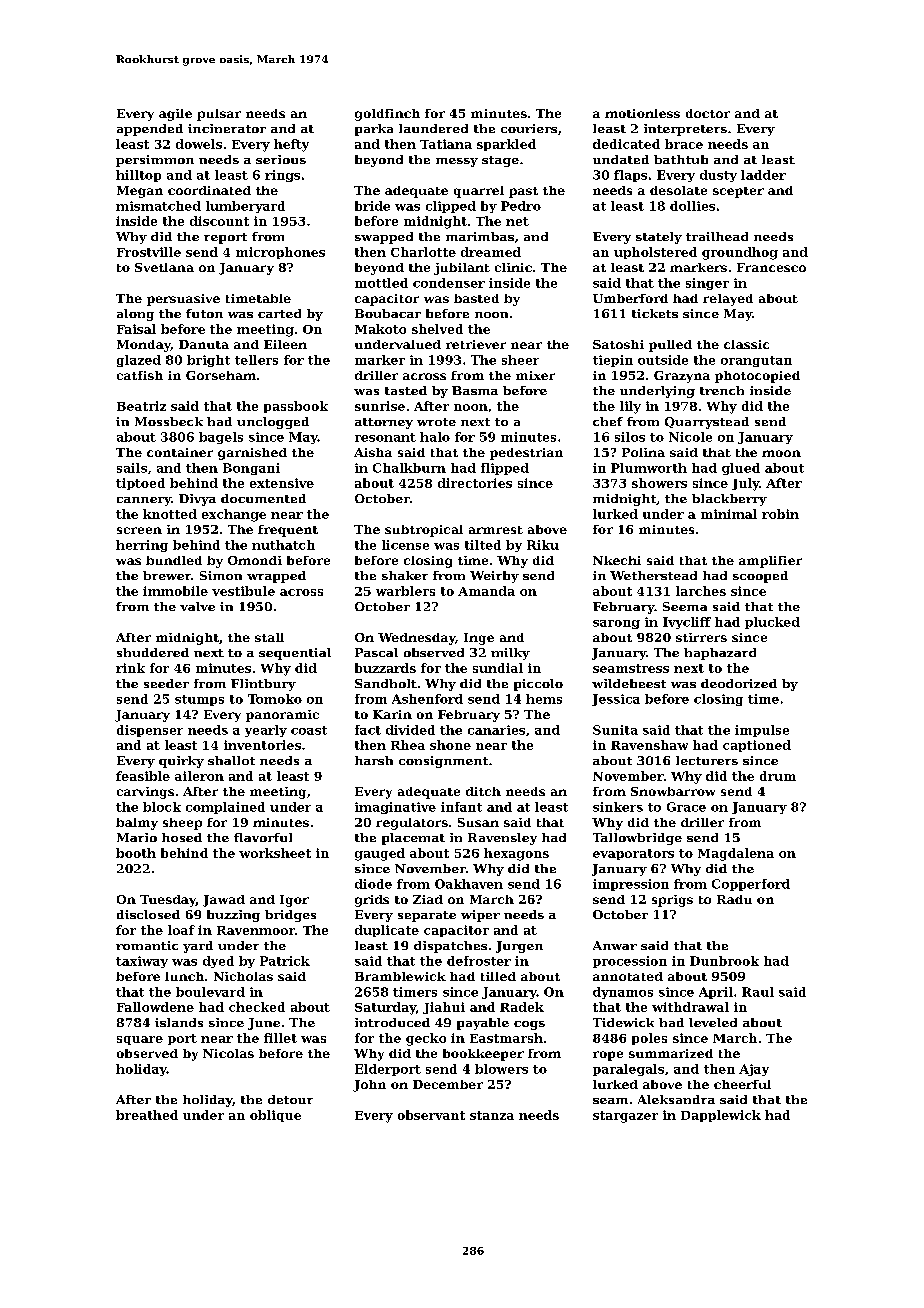  Describe the element at coordinates (617, 560) in the page. I see `Nkechi` at that location.
